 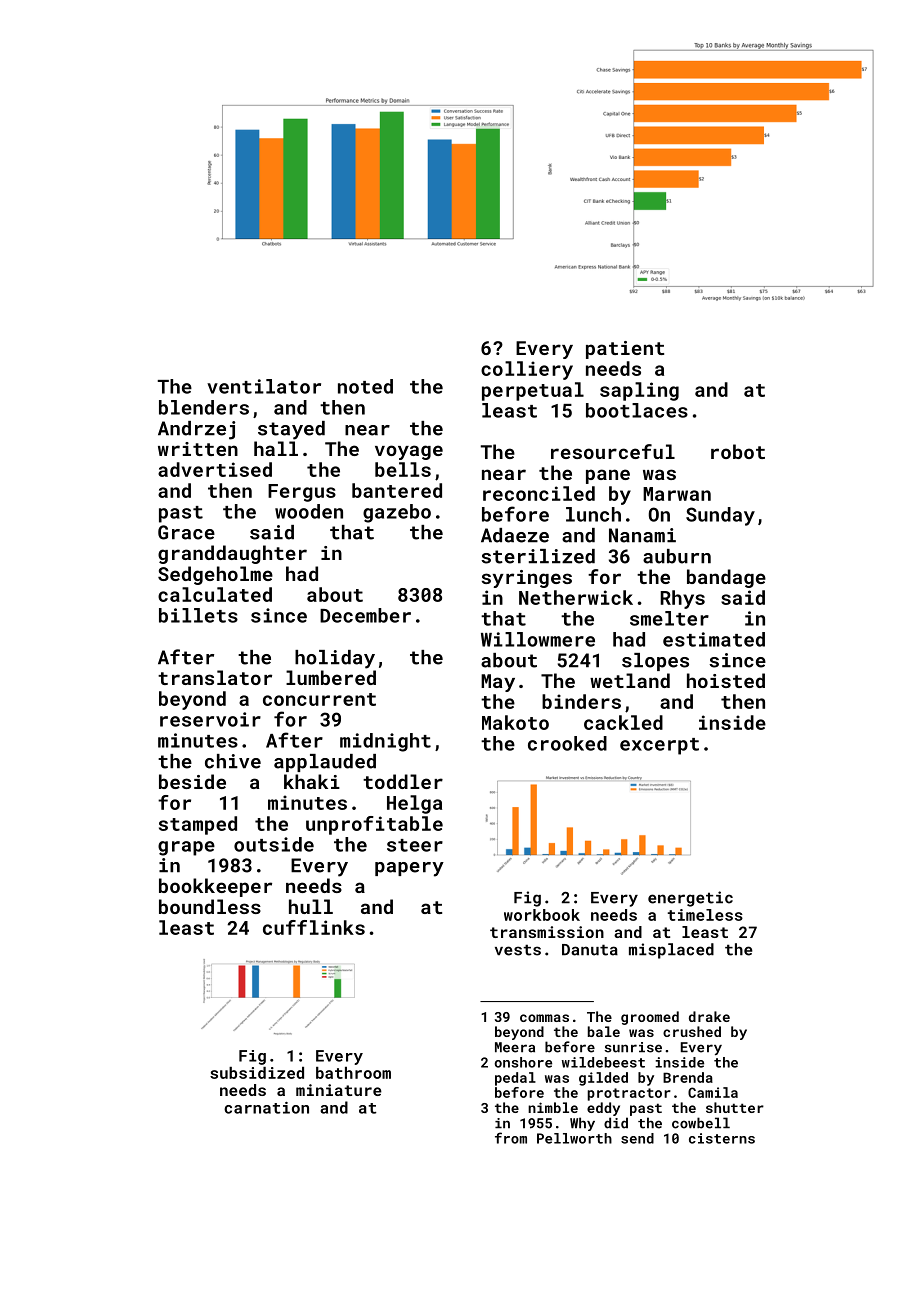 What do you see at coordinates (527, 370) in the screenshot?
I see `colliery` at bounding box center [527, 370].
